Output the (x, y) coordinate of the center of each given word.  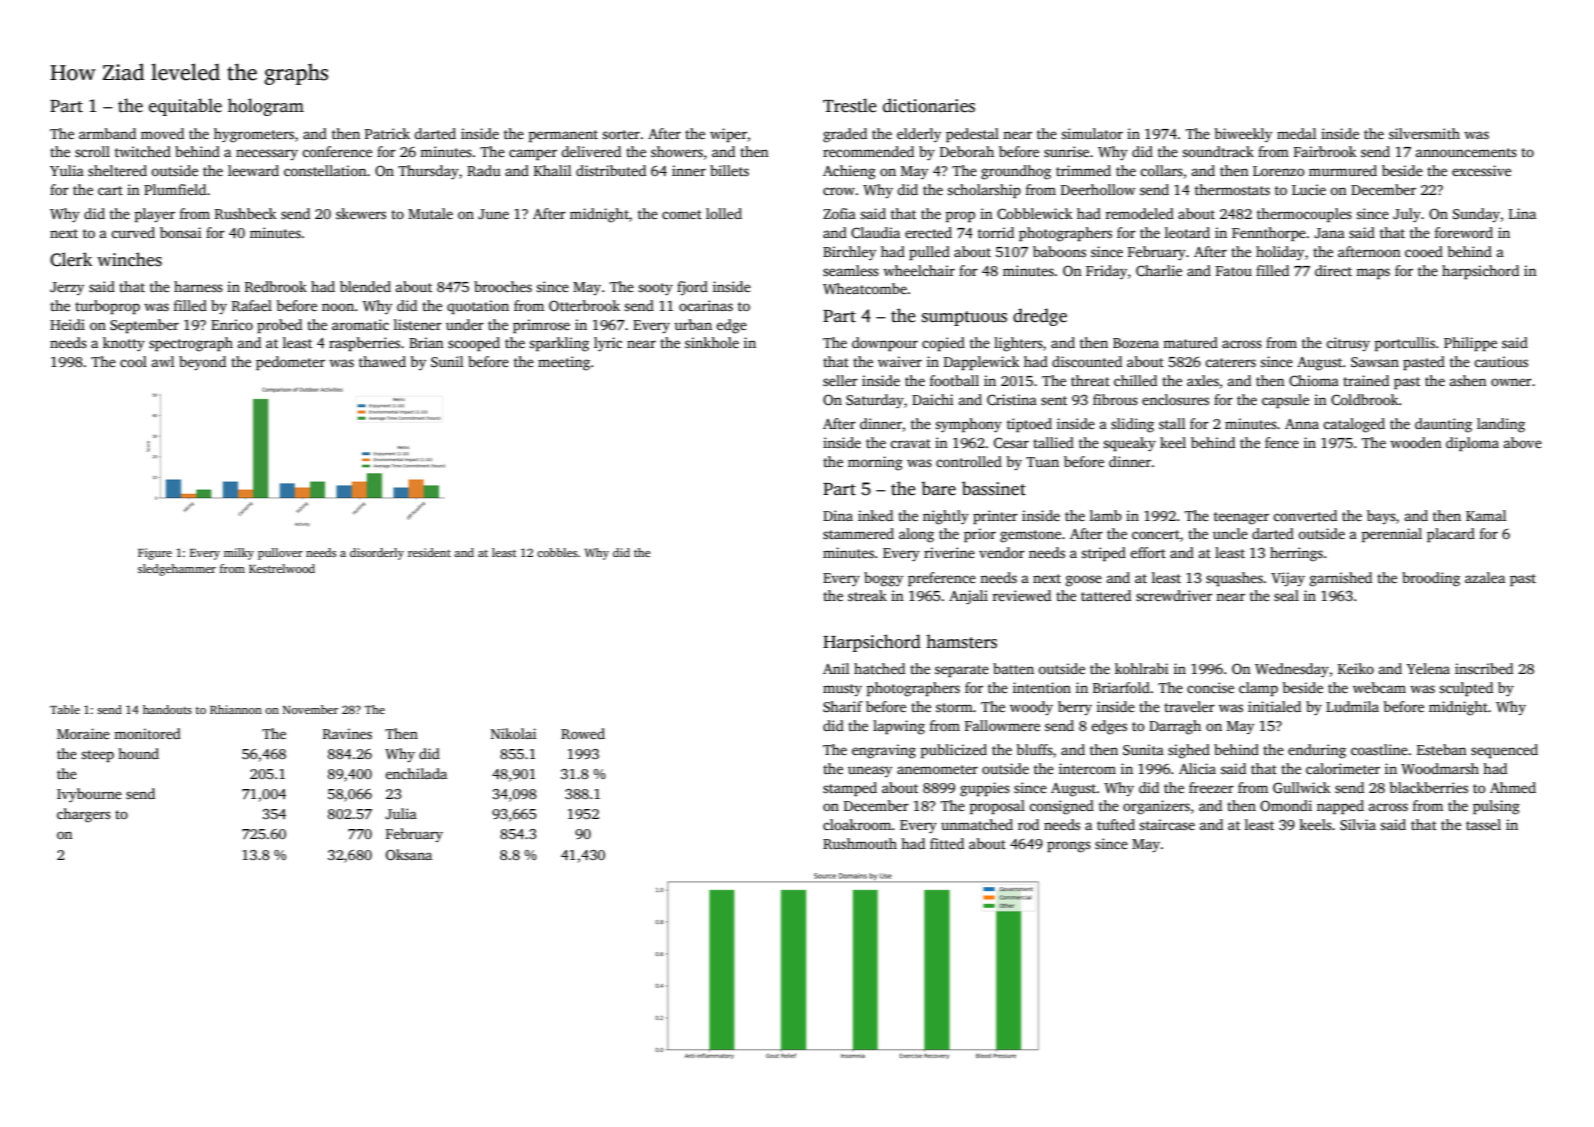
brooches (503, 286)
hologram (266, 107)
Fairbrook (1325, 151)
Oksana (409, 854)
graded (845, 135)
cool (133, 361)
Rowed (583, 733)
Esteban (1442, 749)
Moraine (83, 733)
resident (429, 552)
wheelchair (919, 270)
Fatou (1234, 271)
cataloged (1354, 425)
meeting (564, 363)
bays (1381, 517)
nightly (946, 517)
